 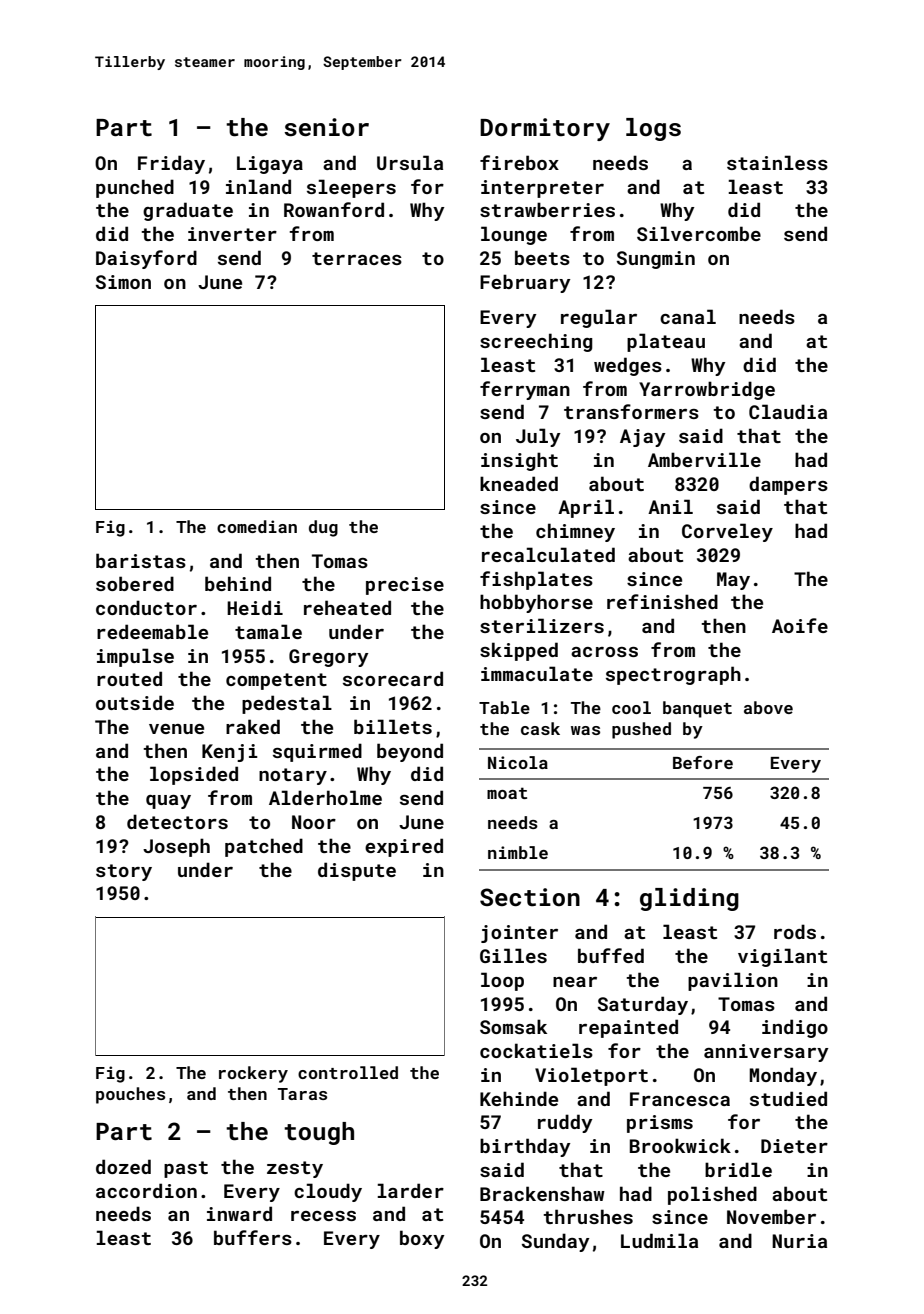 What do you see at coordinates (536, 603) in the screenshot?
I see `hobbyhorse` at bounding box center [536, 603].
